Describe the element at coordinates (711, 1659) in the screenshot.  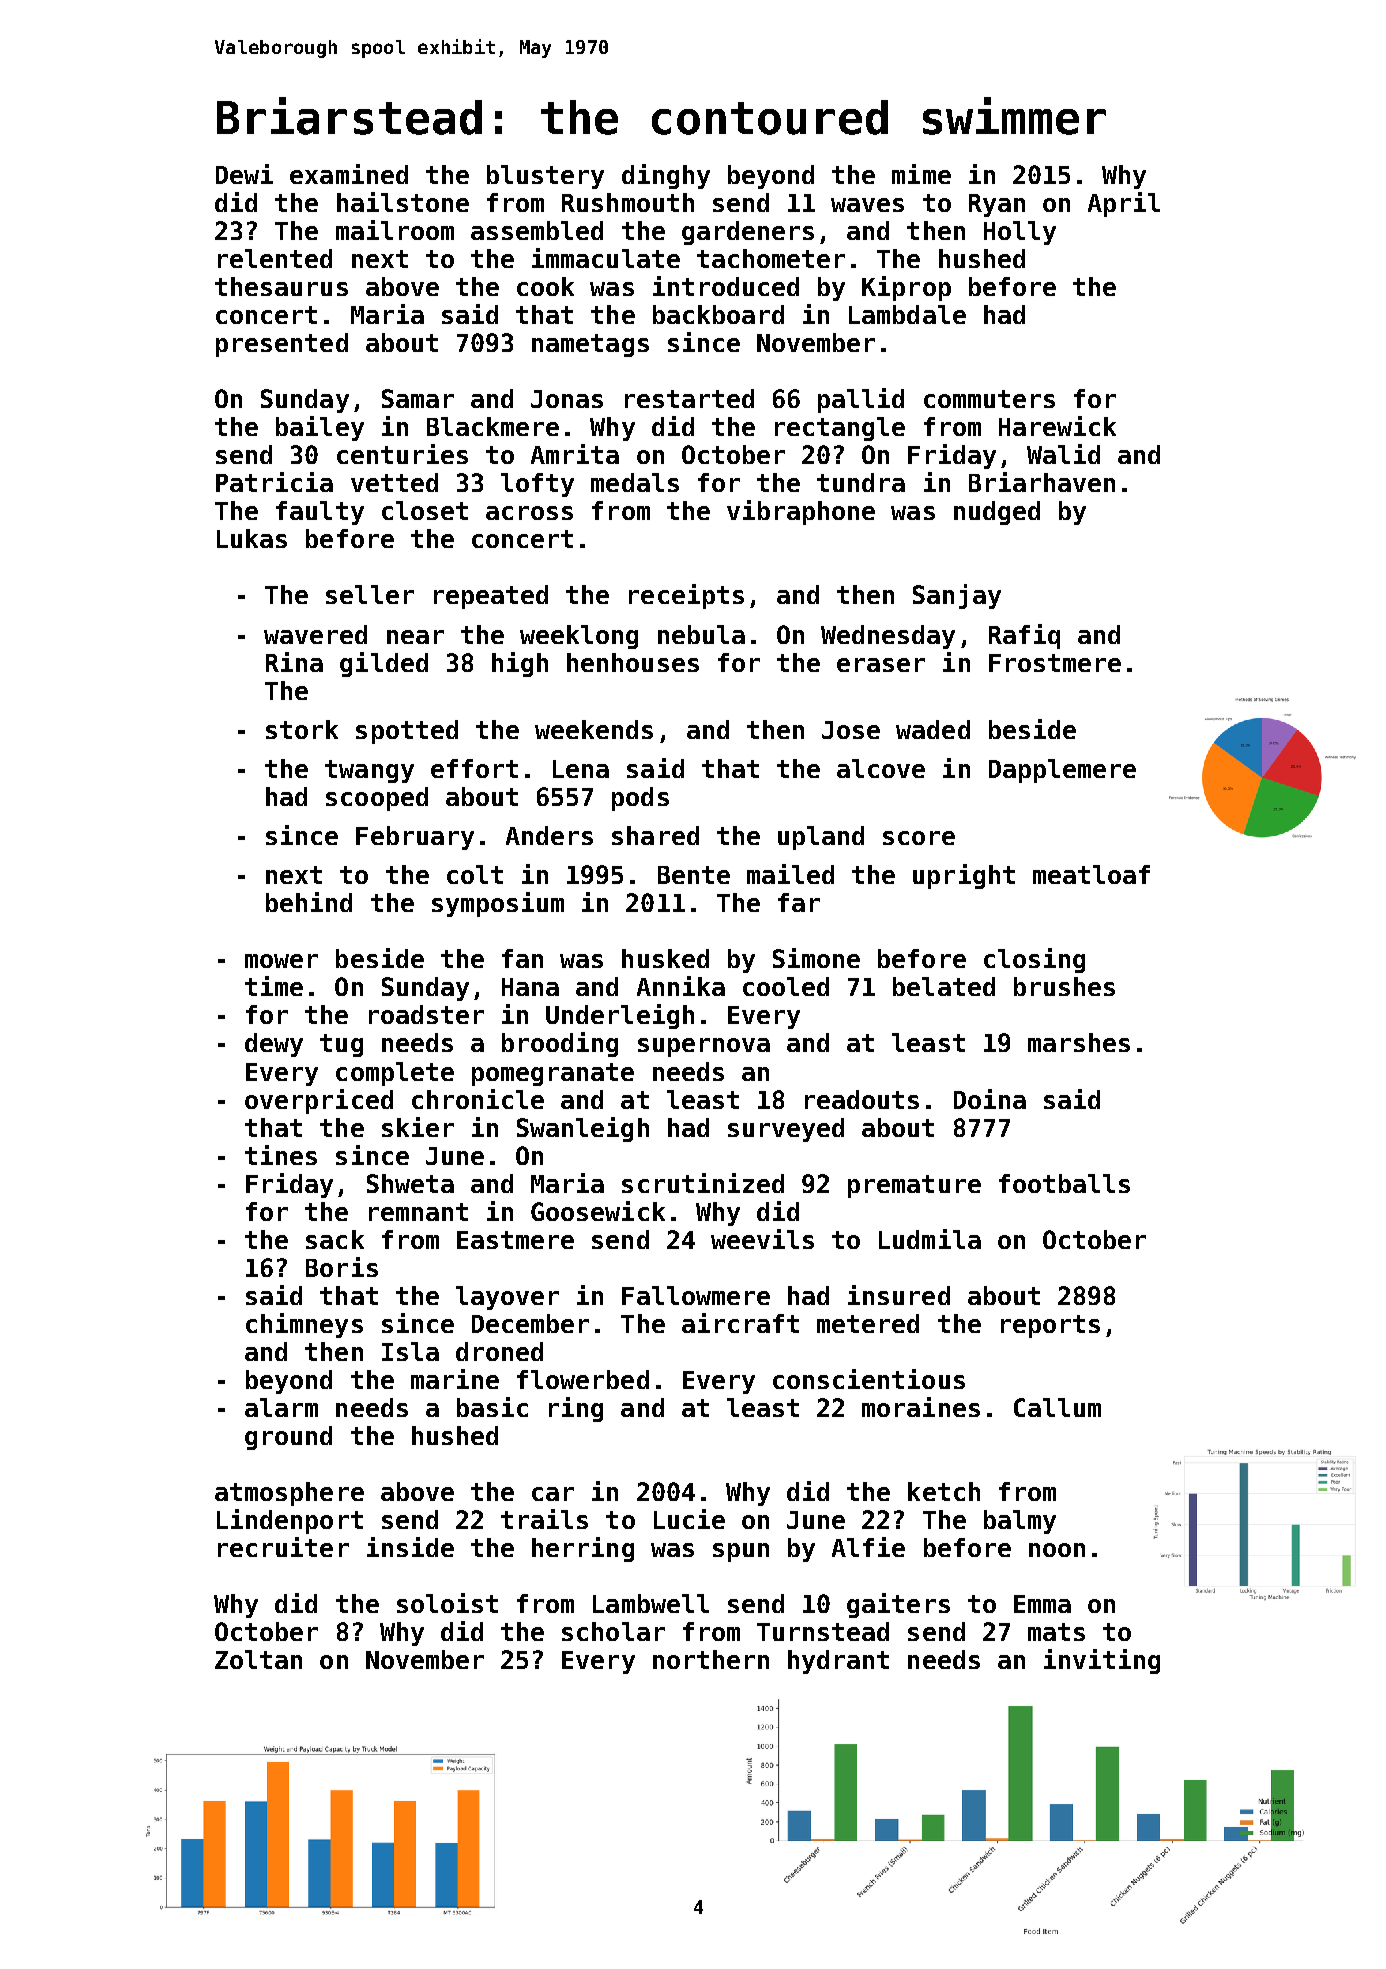
I see `northern` at that location.
